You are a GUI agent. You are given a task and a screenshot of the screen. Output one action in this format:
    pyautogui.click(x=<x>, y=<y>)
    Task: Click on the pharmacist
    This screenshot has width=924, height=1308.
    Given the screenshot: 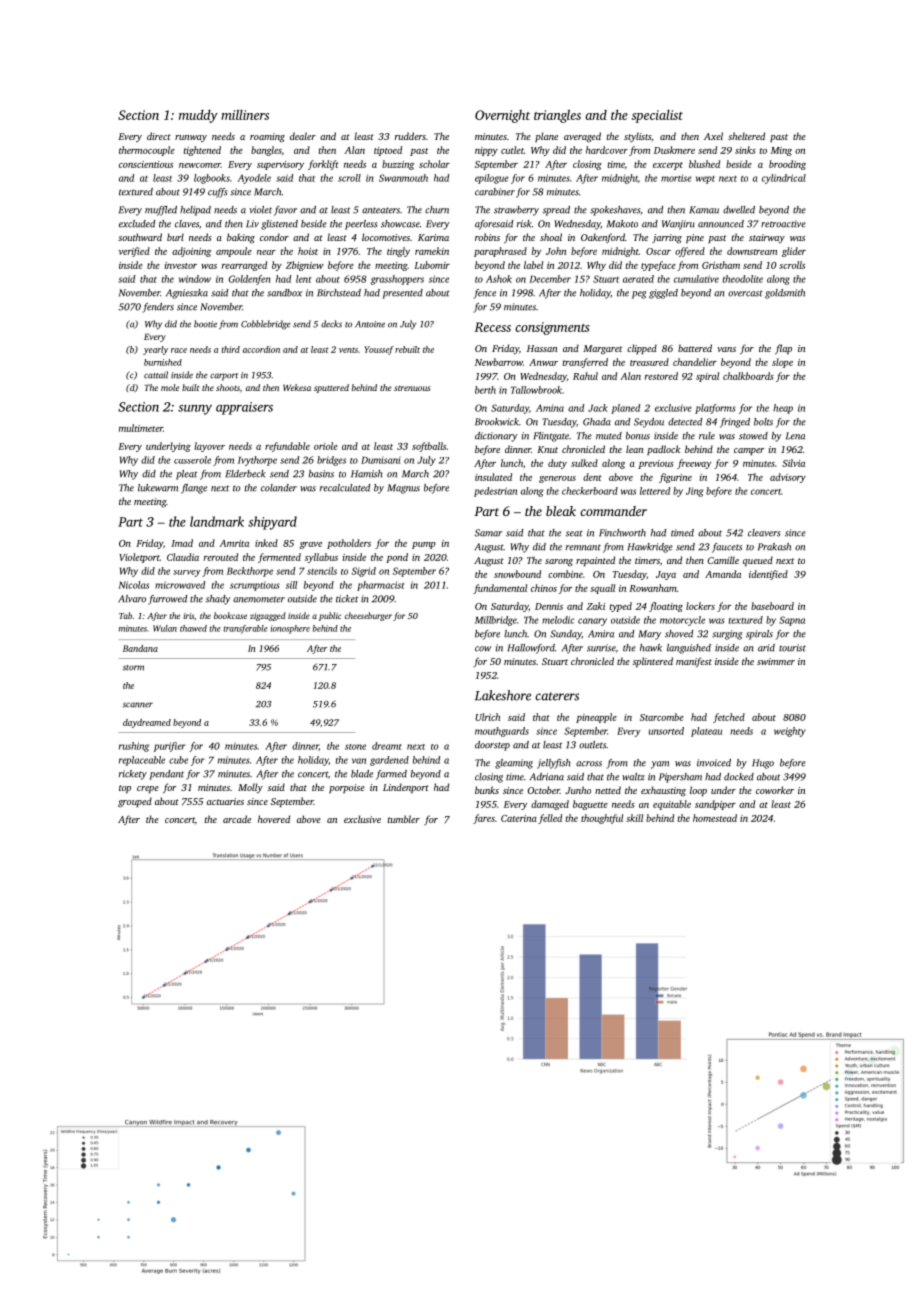 What is the action you would take?
    pyautogui.click(x=380, y=586)
